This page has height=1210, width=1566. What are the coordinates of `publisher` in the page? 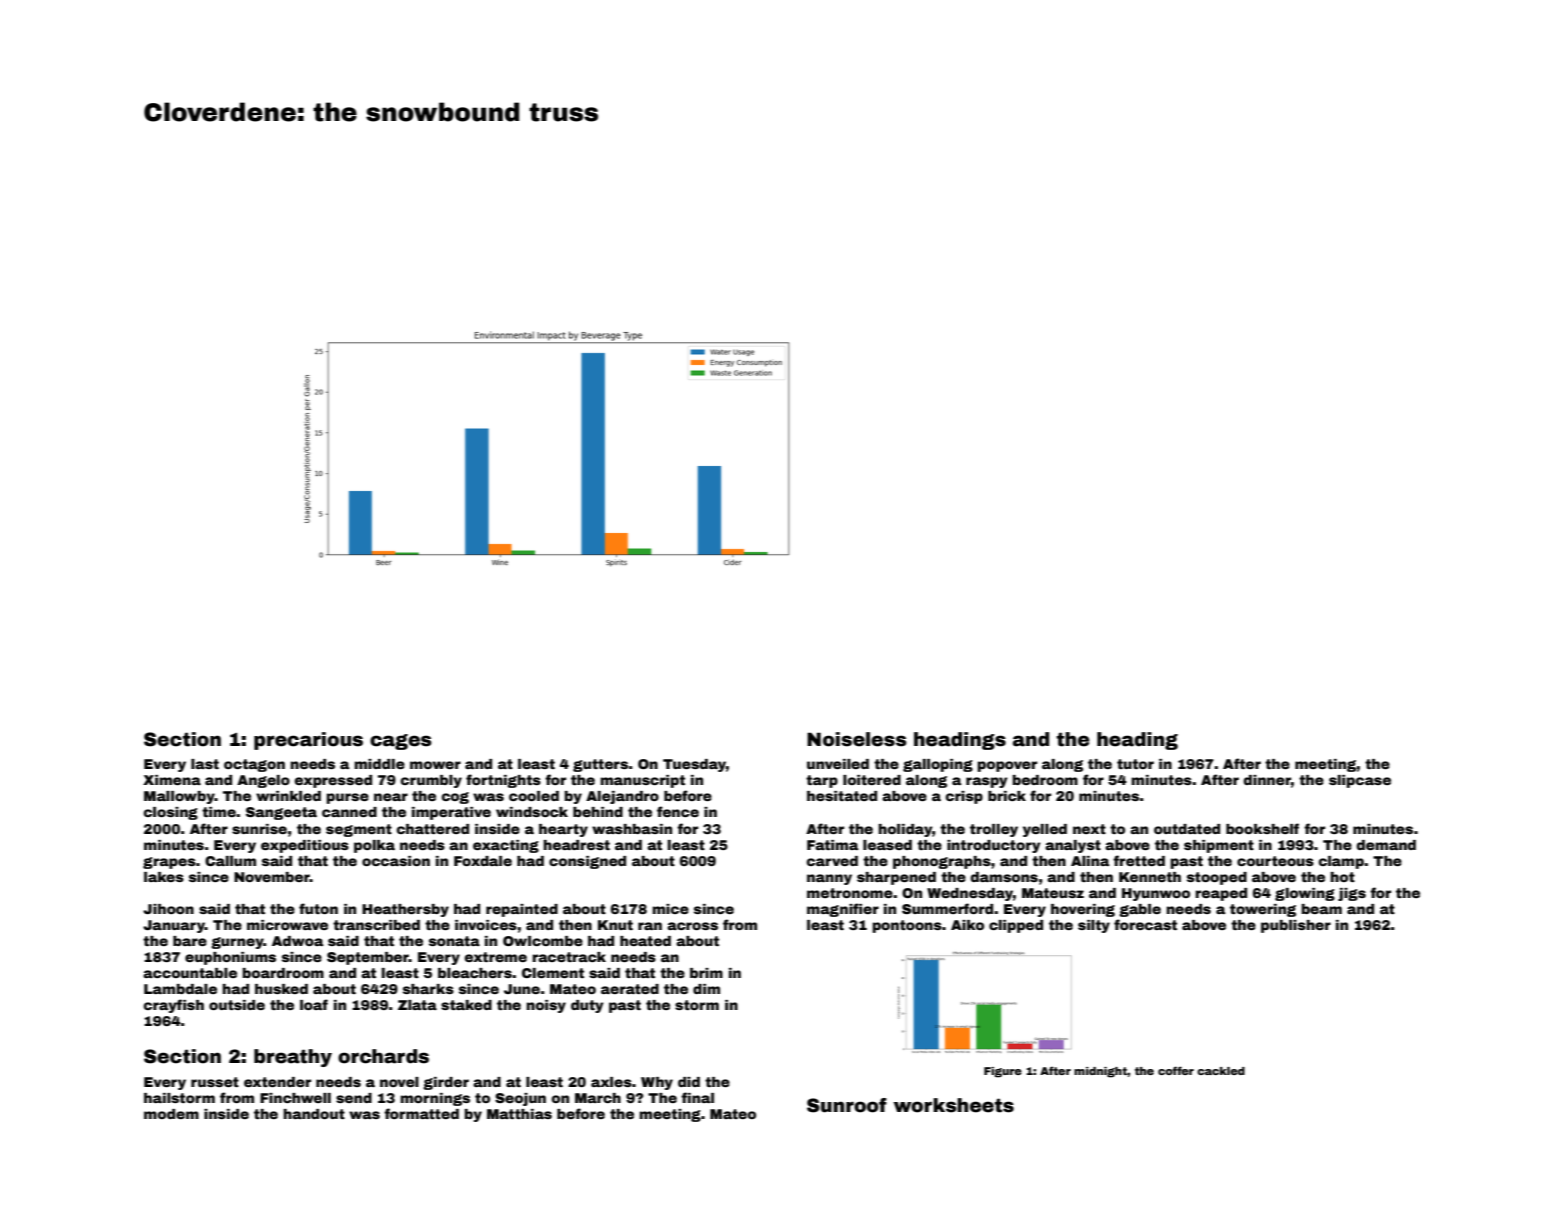 It's located at (1296, 926).
